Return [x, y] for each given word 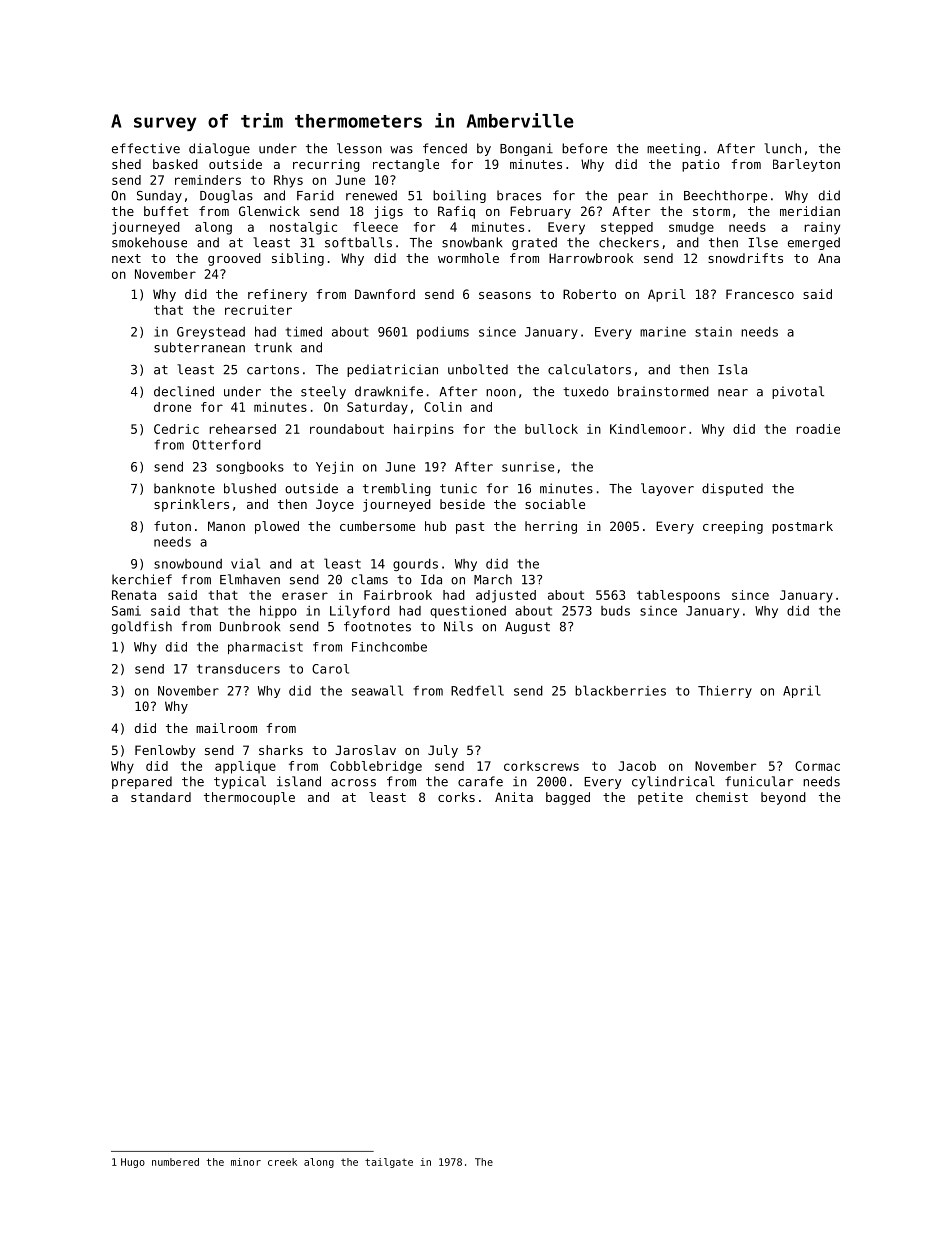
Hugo [133, 1163]
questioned [468, 612]
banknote [184, 488]
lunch [782, 148]
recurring [326, 165]
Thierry [725, 691]
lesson [359, 148]
